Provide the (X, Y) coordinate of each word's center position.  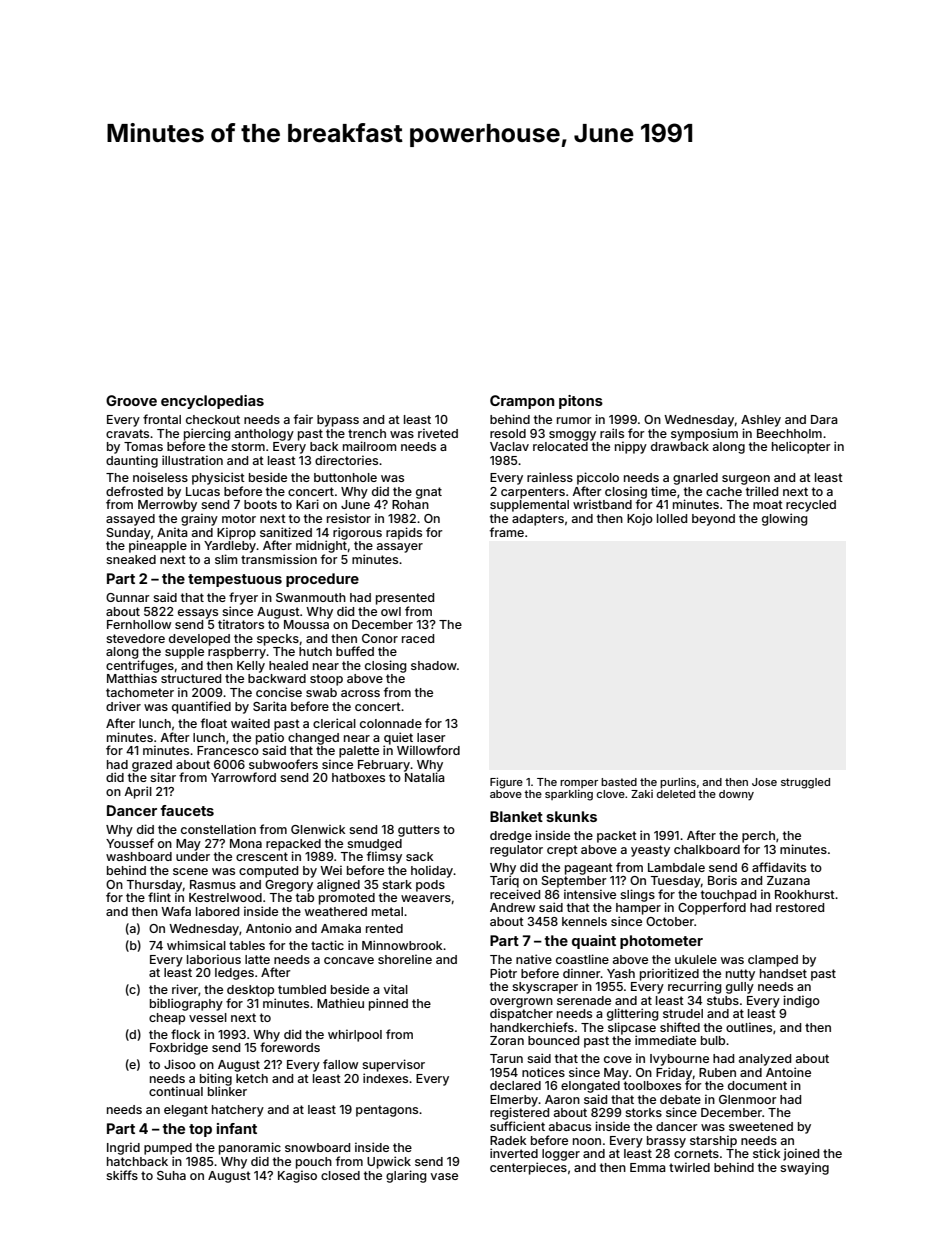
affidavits (779, 867)
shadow (434, 665)
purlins (678, 782)
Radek (508, 1140)
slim (226, 559)
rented (384, 928)
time (663, 491)
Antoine (788, 1072)
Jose (764, 782)
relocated (560, 446)
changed (313, 739)
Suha (171, 1175)
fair (303, 419)
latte (257, 959)
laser (431, 737)
